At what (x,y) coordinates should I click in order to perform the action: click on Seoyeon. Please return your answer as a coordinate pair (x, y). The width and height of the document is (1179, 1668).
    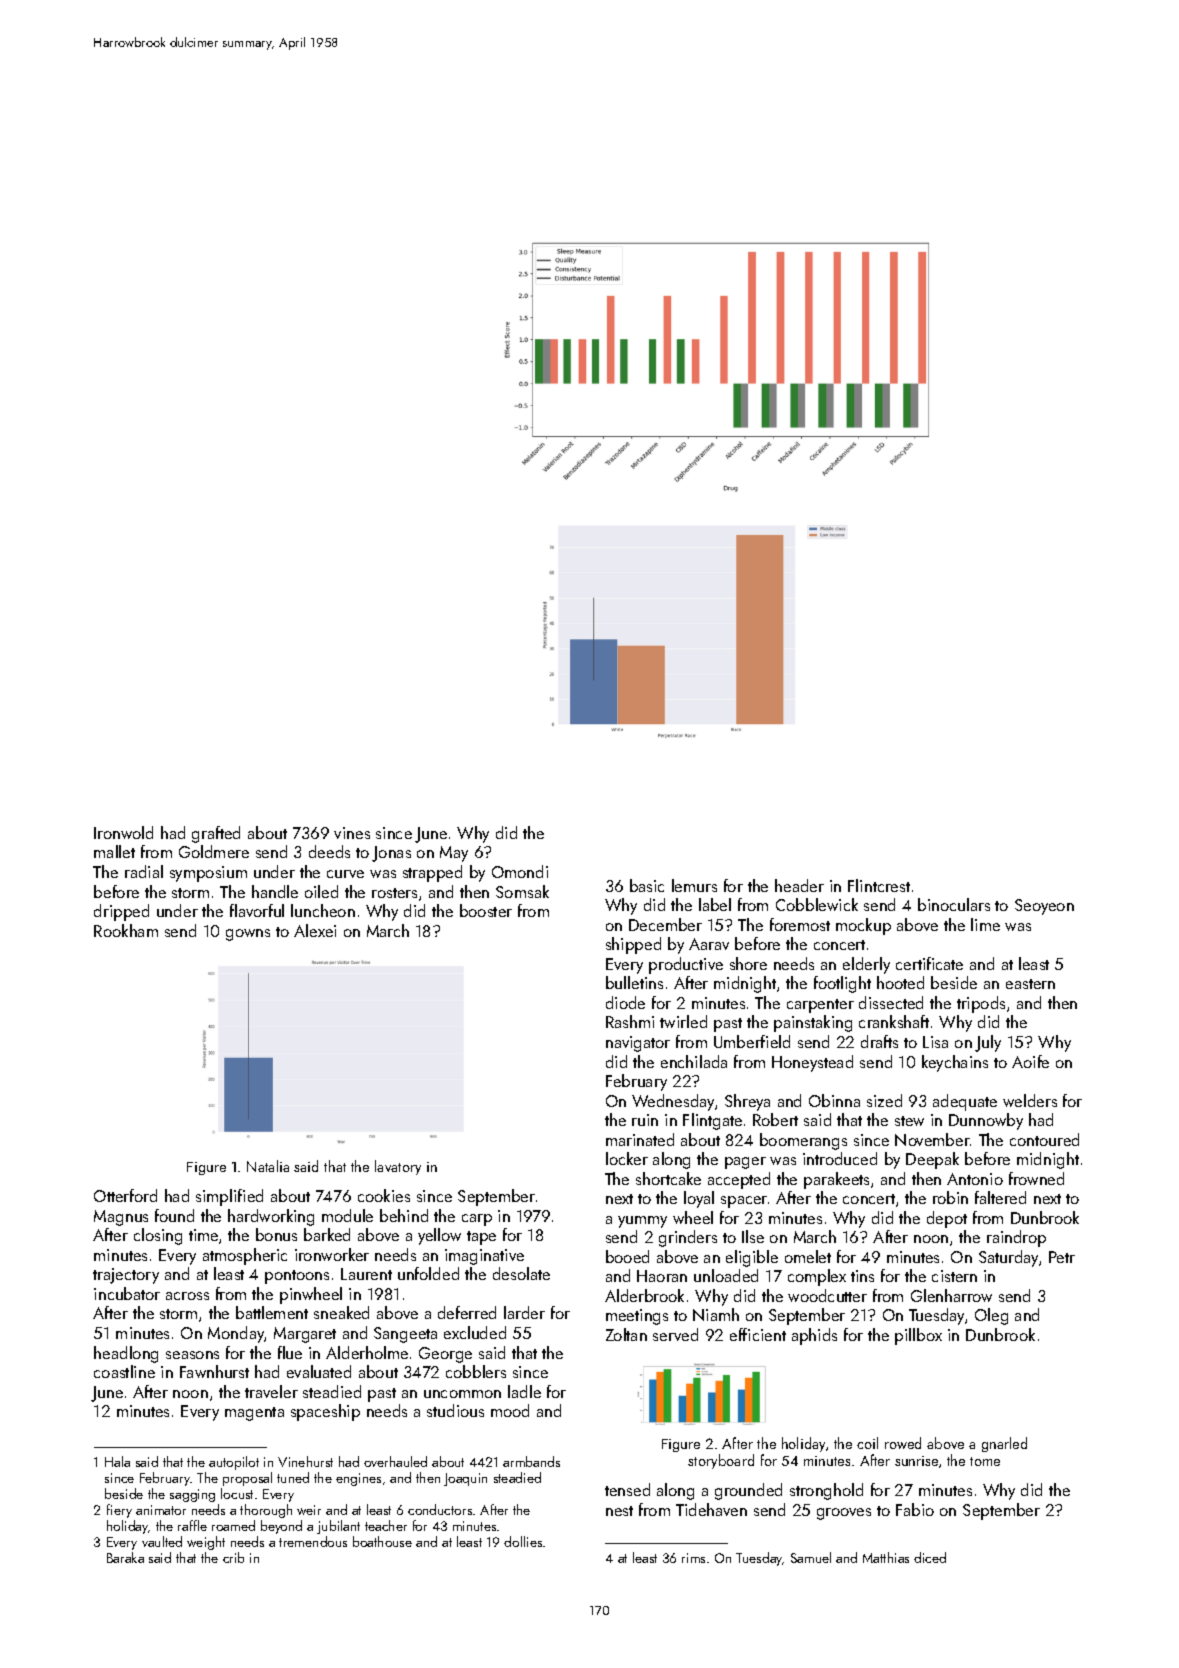
    Looking at the image, I should click on (1044, 907).
